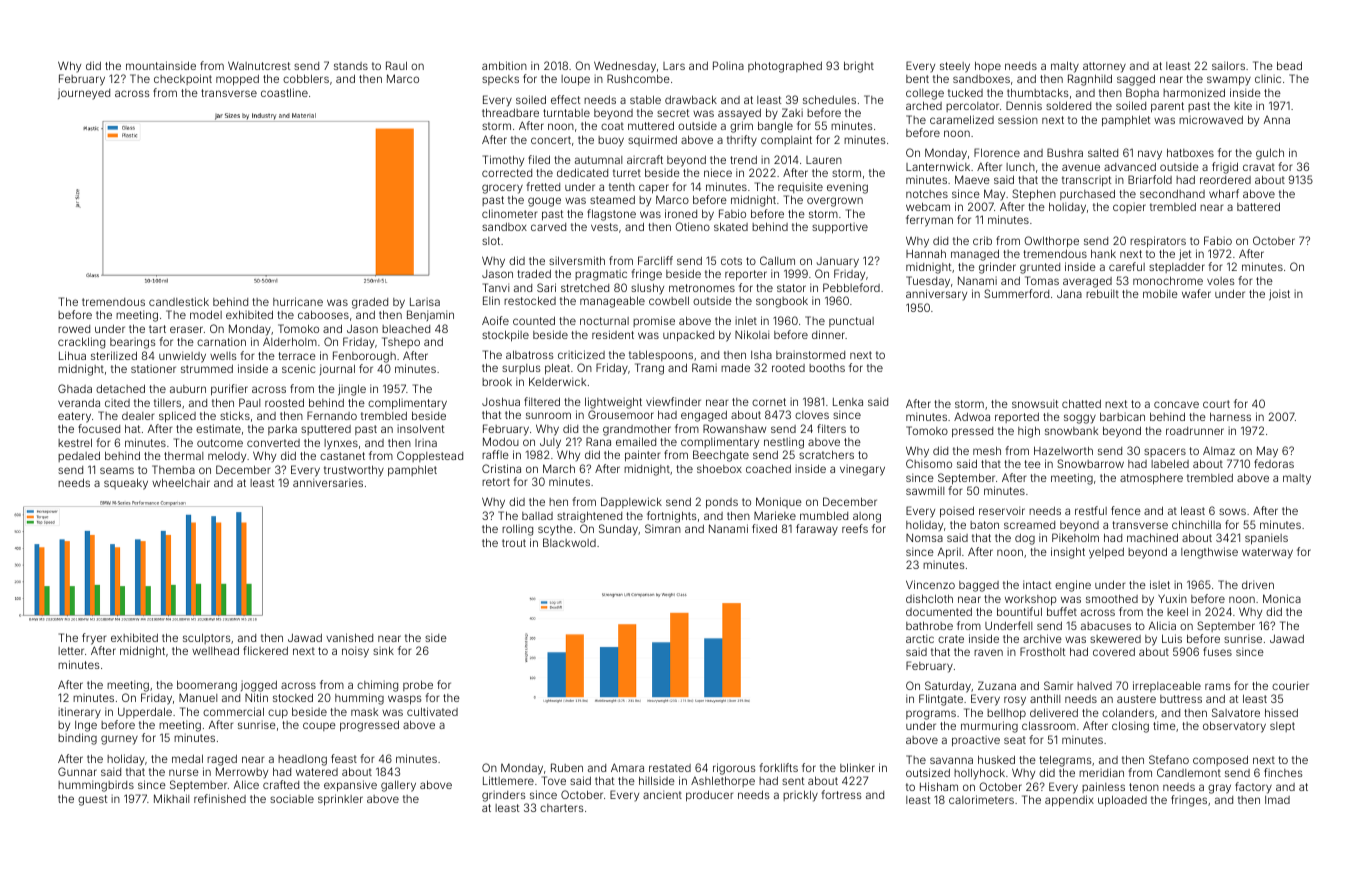  I want to click on fedoras, so click(1274, 463).
